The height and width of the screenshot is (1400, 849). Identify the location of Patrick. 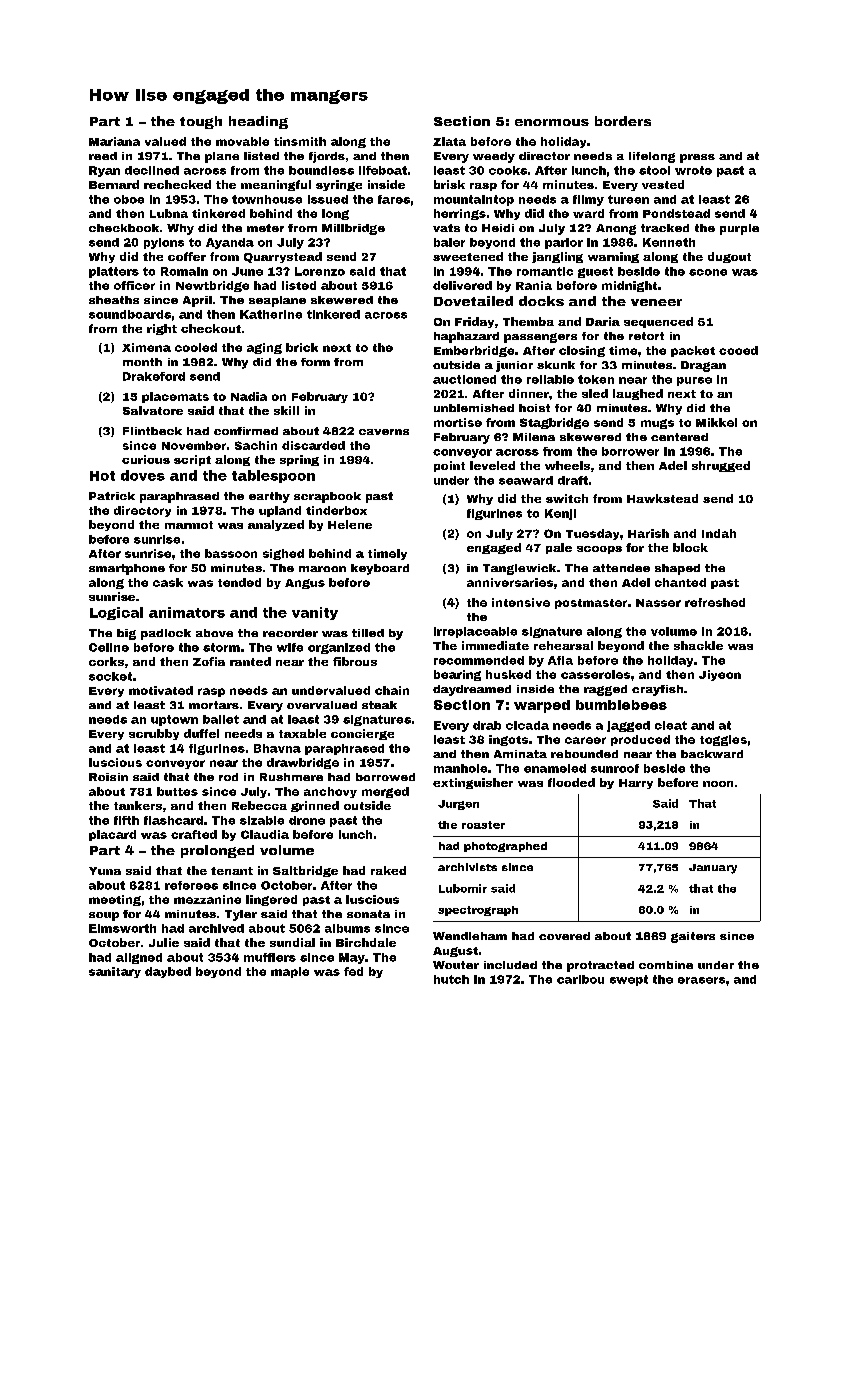
(112, 496).
